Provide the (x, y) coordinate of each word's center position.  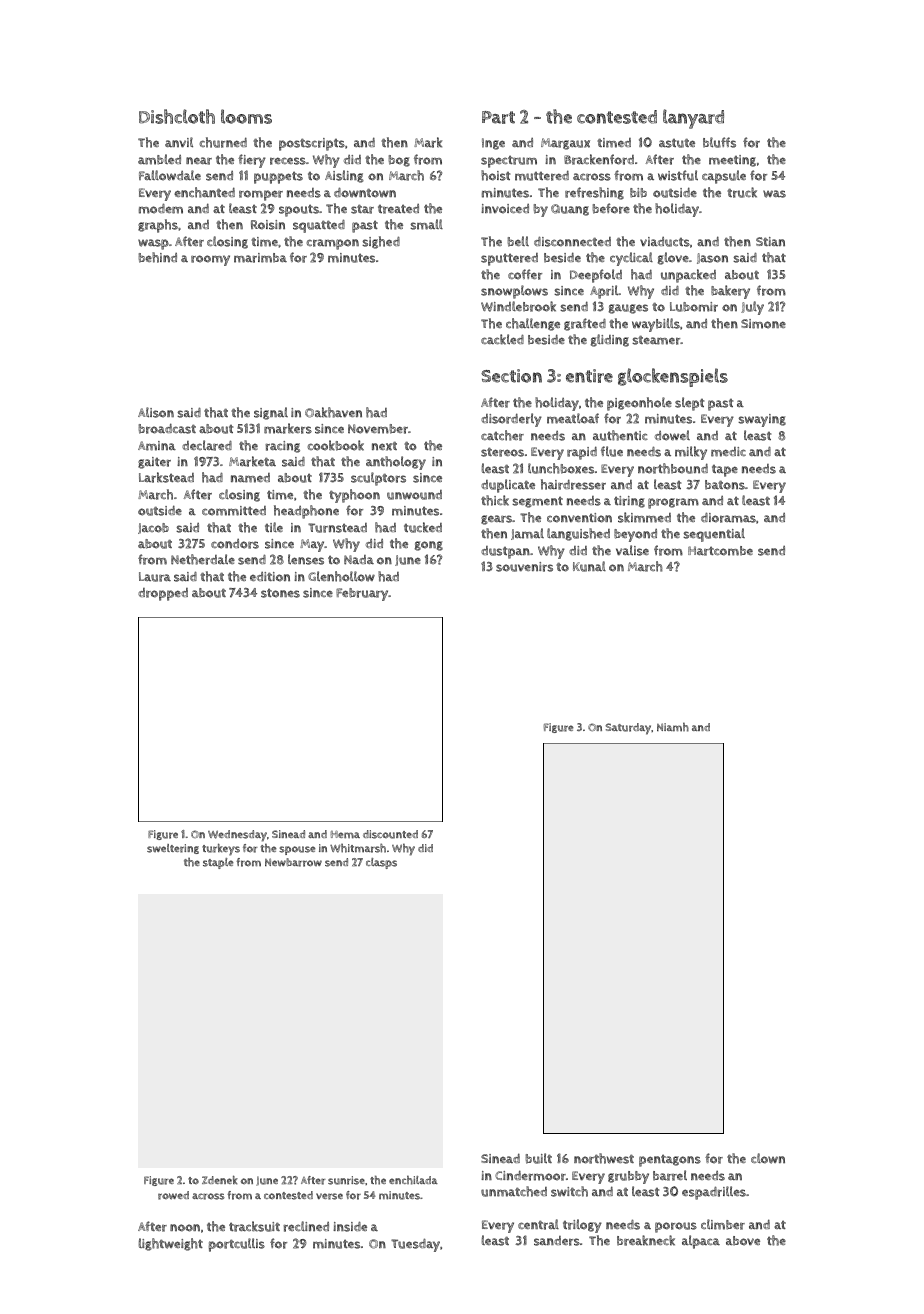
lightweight (171, 1244)
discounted (390, 834)
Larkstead (166, 477)
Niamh (673, 727)
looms (246, 116)
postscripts (312, 144)
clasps (381, 863)
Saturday (628, 729)
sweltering (173, 849)
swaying (762, 420)
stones (280, 593)
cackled (502, 339)
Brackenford (599, 159)
